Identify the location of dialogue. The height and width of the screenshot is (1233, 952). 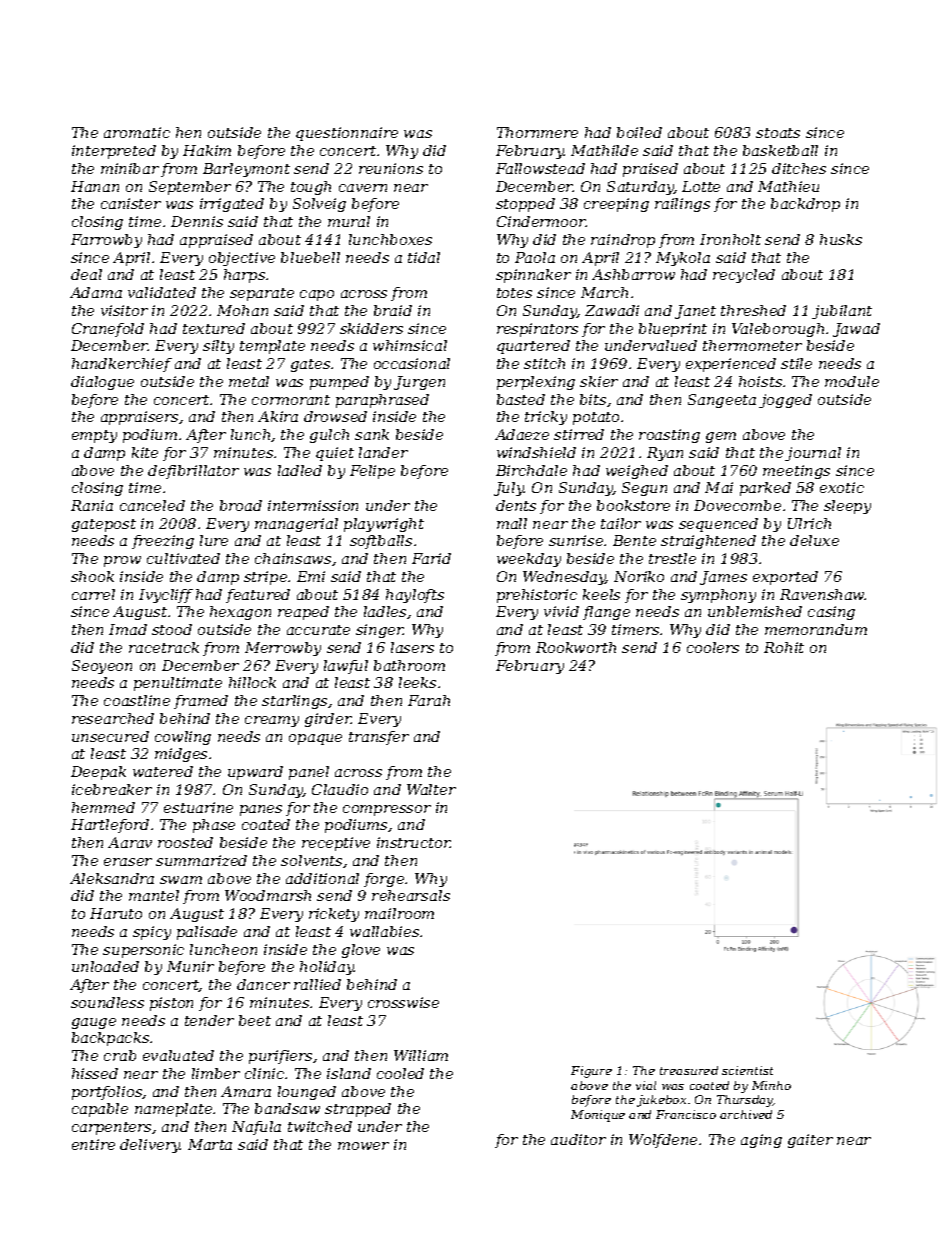
(102, 383).
